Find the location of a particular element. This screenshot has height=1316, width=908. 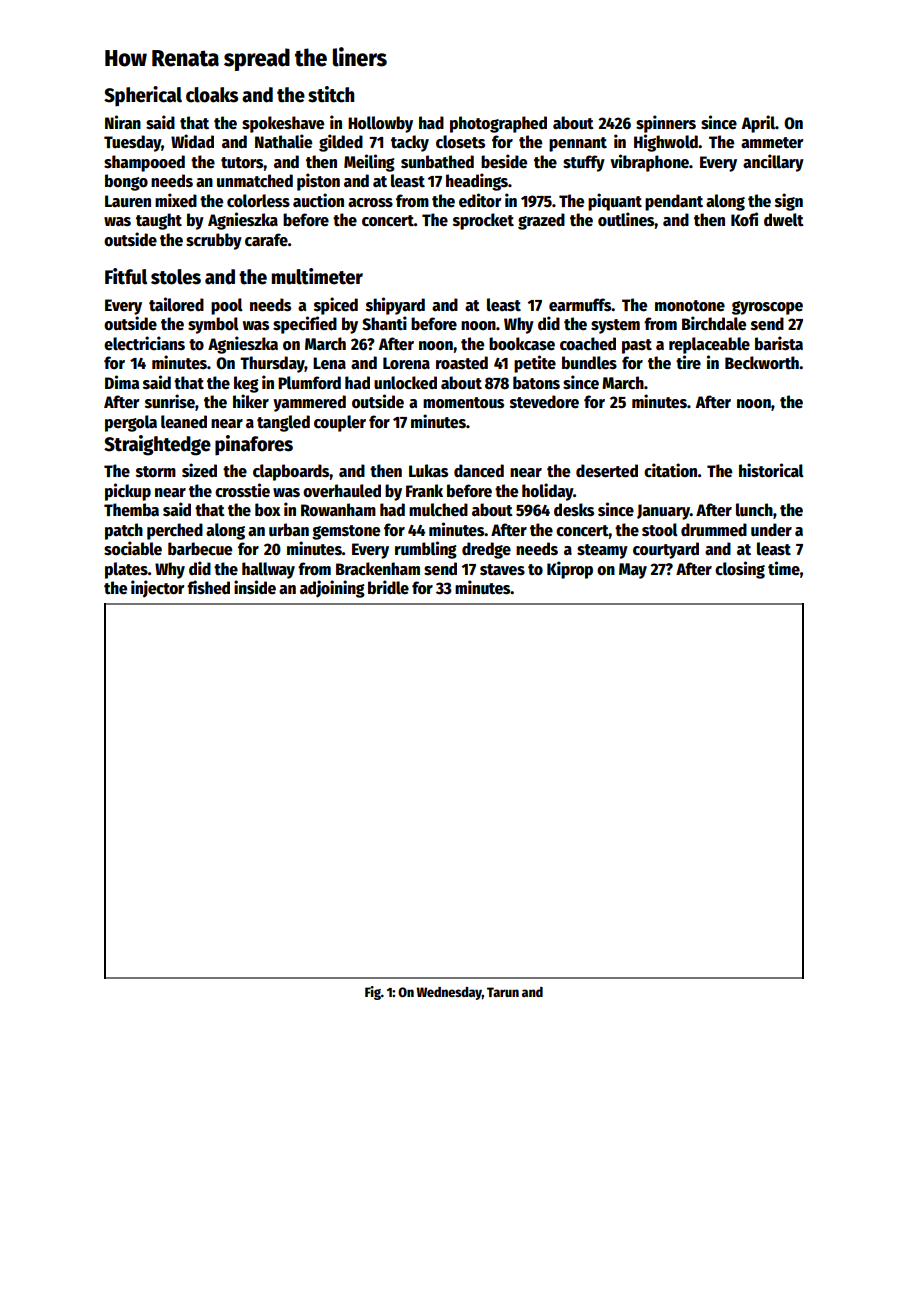

stitch is located at coordinates (331, 94).
